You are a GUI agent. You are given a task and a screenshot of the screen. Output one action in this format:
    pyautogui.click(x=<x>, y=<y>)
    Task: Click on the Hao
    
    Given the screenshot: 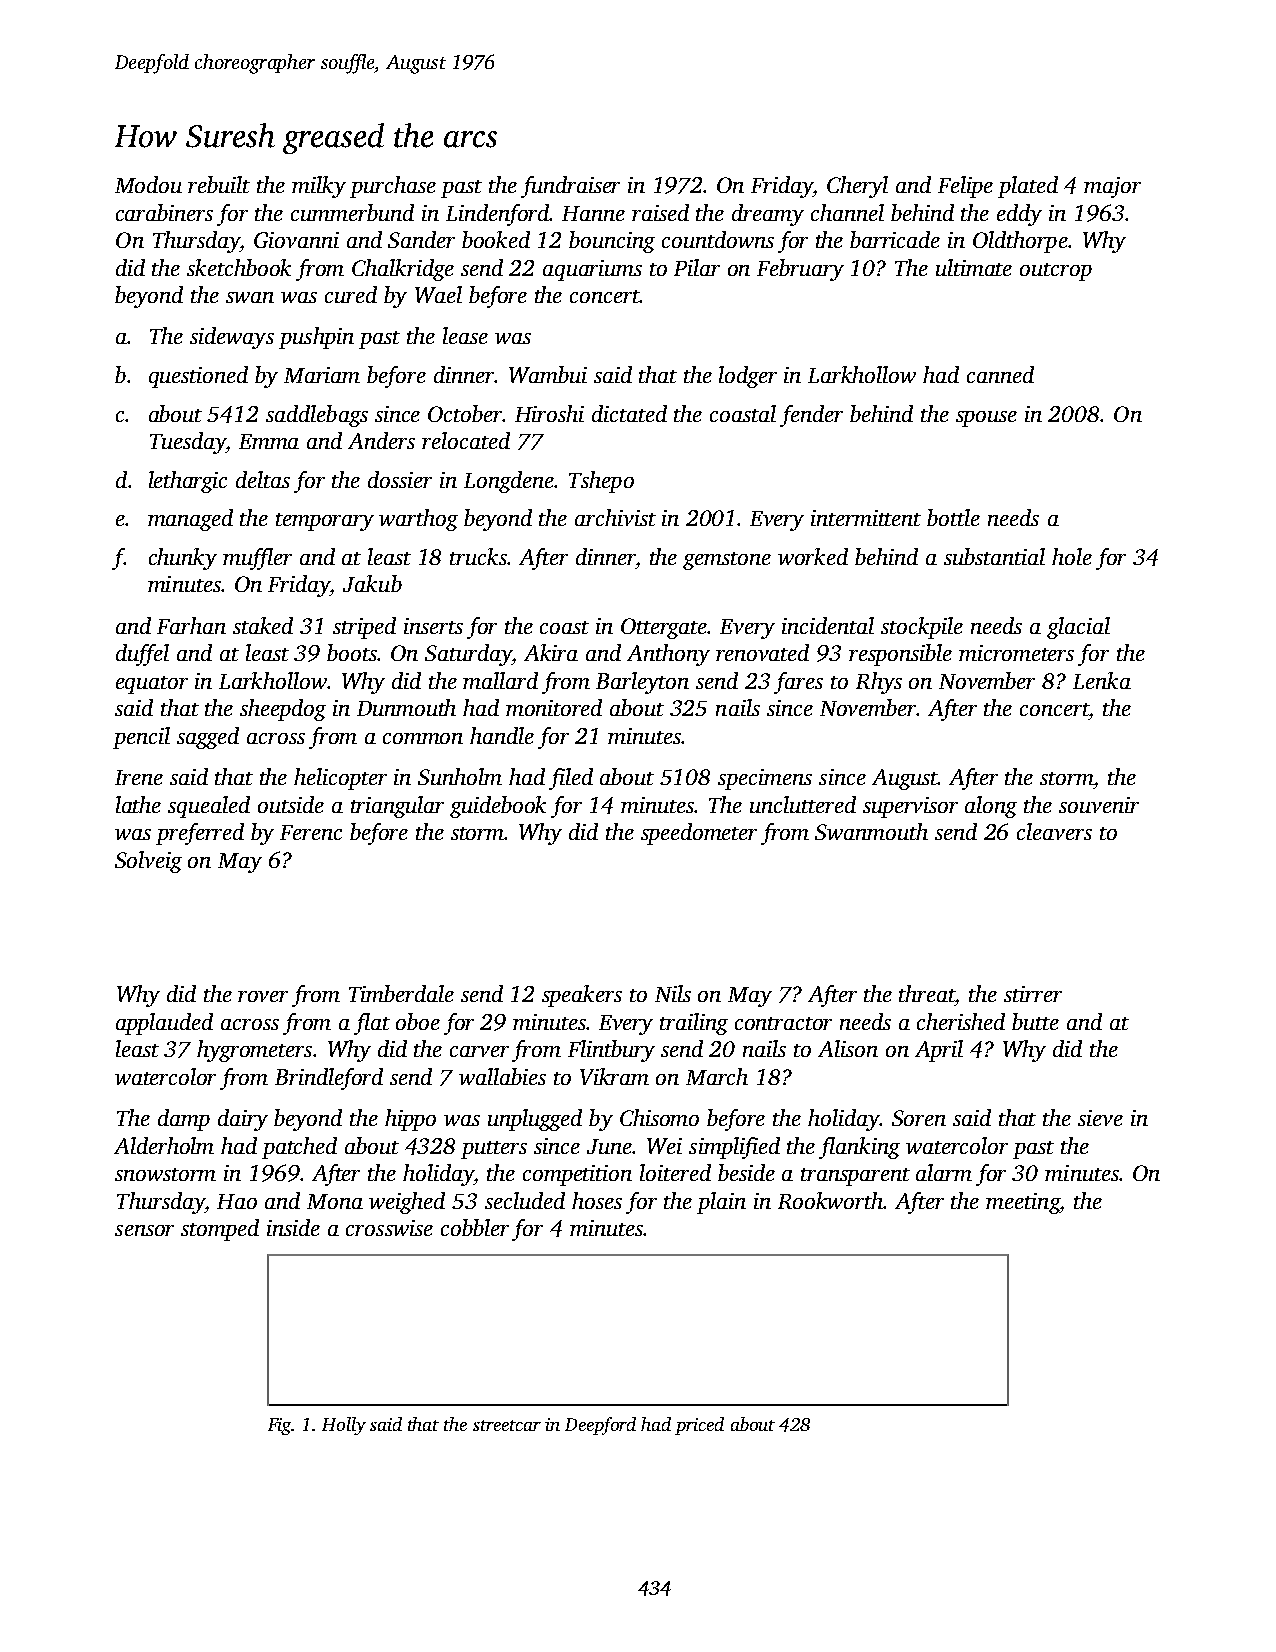 What is the action you would take?
    pyautogui.click(x=237, y=1201)
